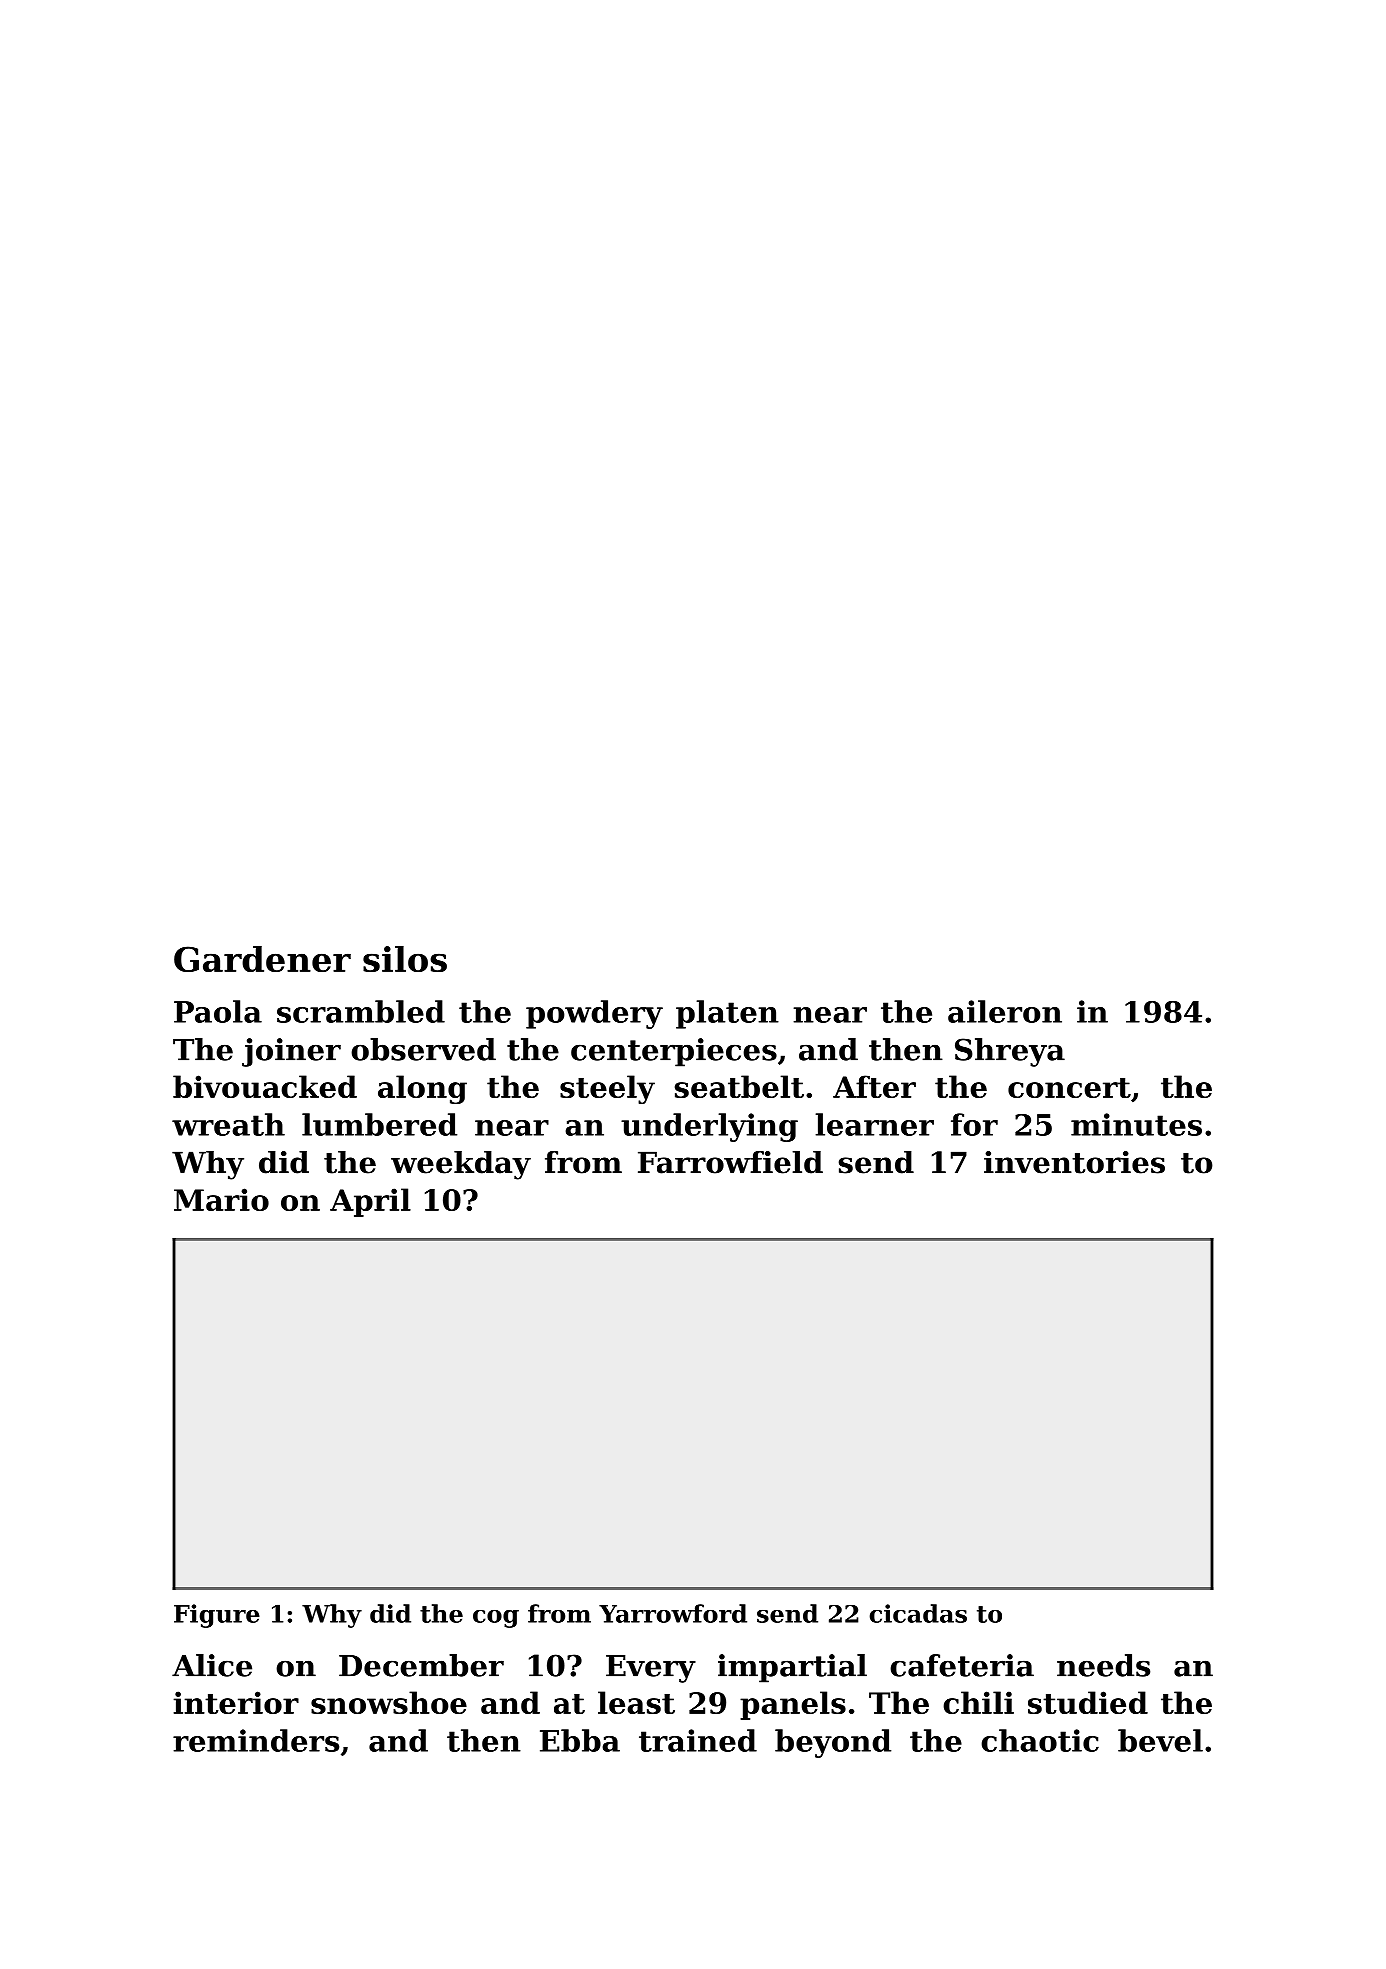 Image resolution: width=1386 pixels, height=1969 pixels. What do you see at coordinates (217, 1616) in the page?
I see `Figure` at bounding box center [217, 1616].
